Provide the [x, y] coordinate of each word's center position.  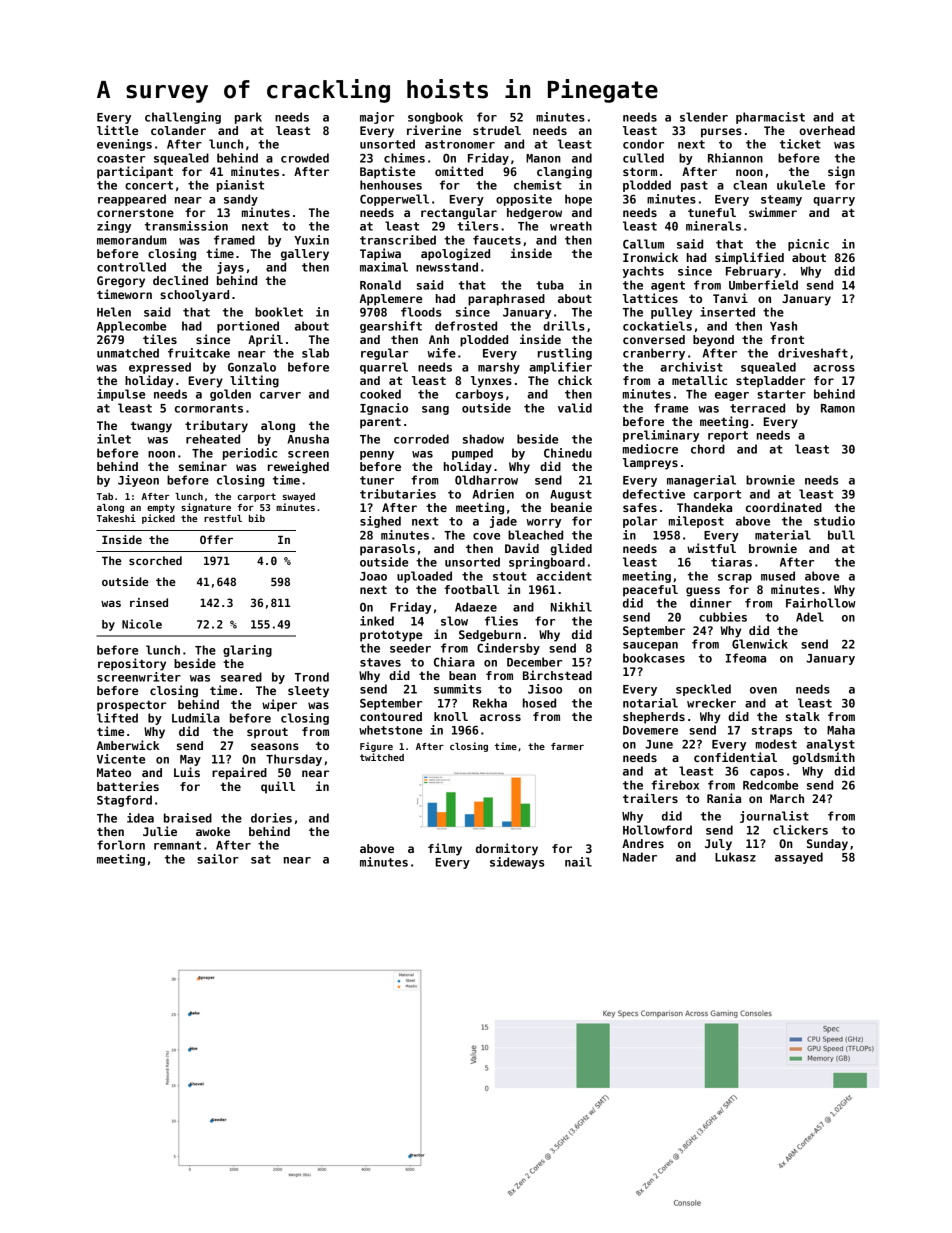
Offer [216, 539]
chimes [404, 158]
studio [834, 521]
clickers [800, 830]
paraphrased [506, 300]
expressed [160, 368]
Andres [643, 843]
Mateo [114, 772]
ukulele [801, 185]
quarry [834, 201]
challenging [183, 118]
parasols [387, 550]
